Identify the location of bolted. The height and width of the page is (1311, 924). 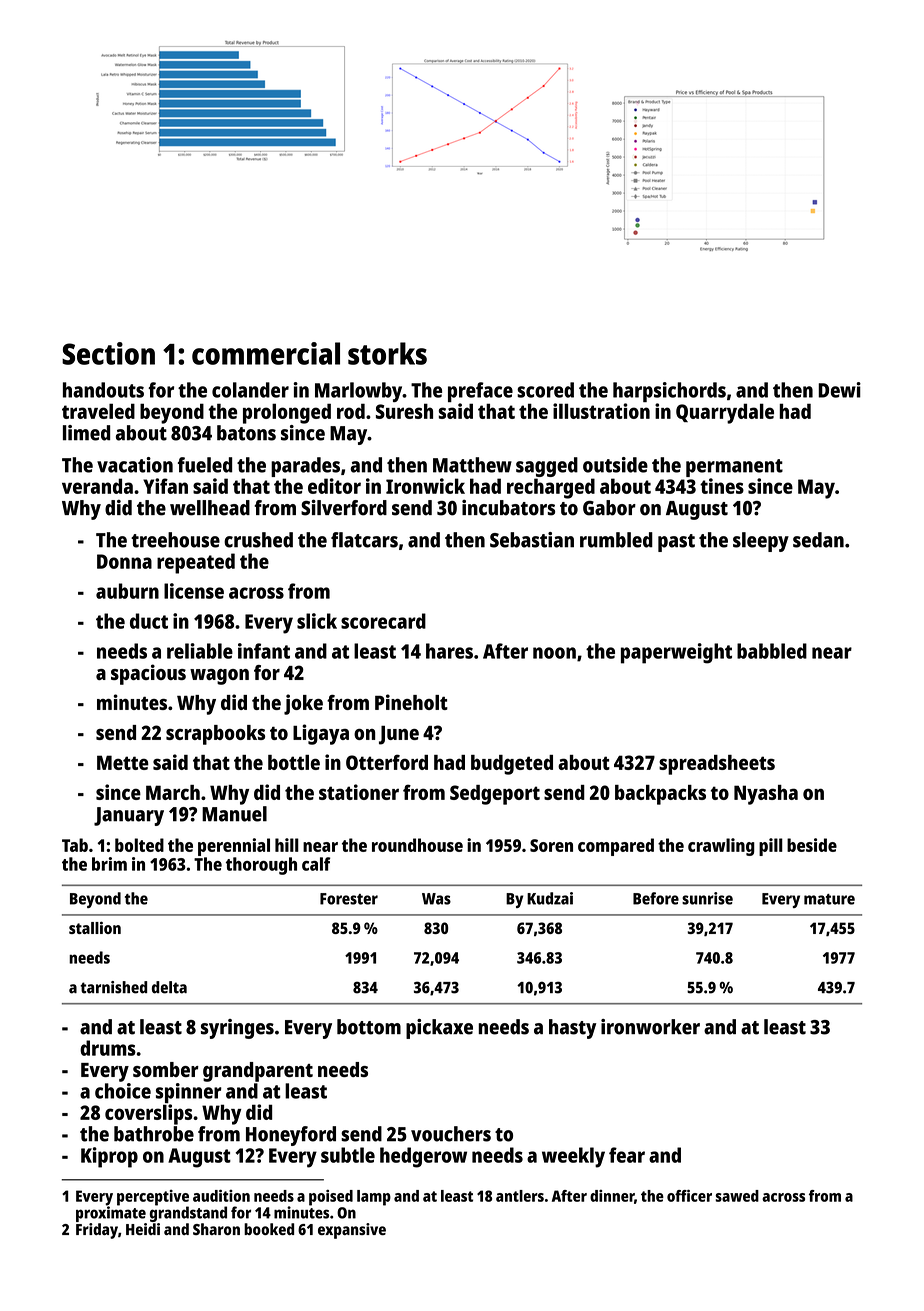
(139, 845).
